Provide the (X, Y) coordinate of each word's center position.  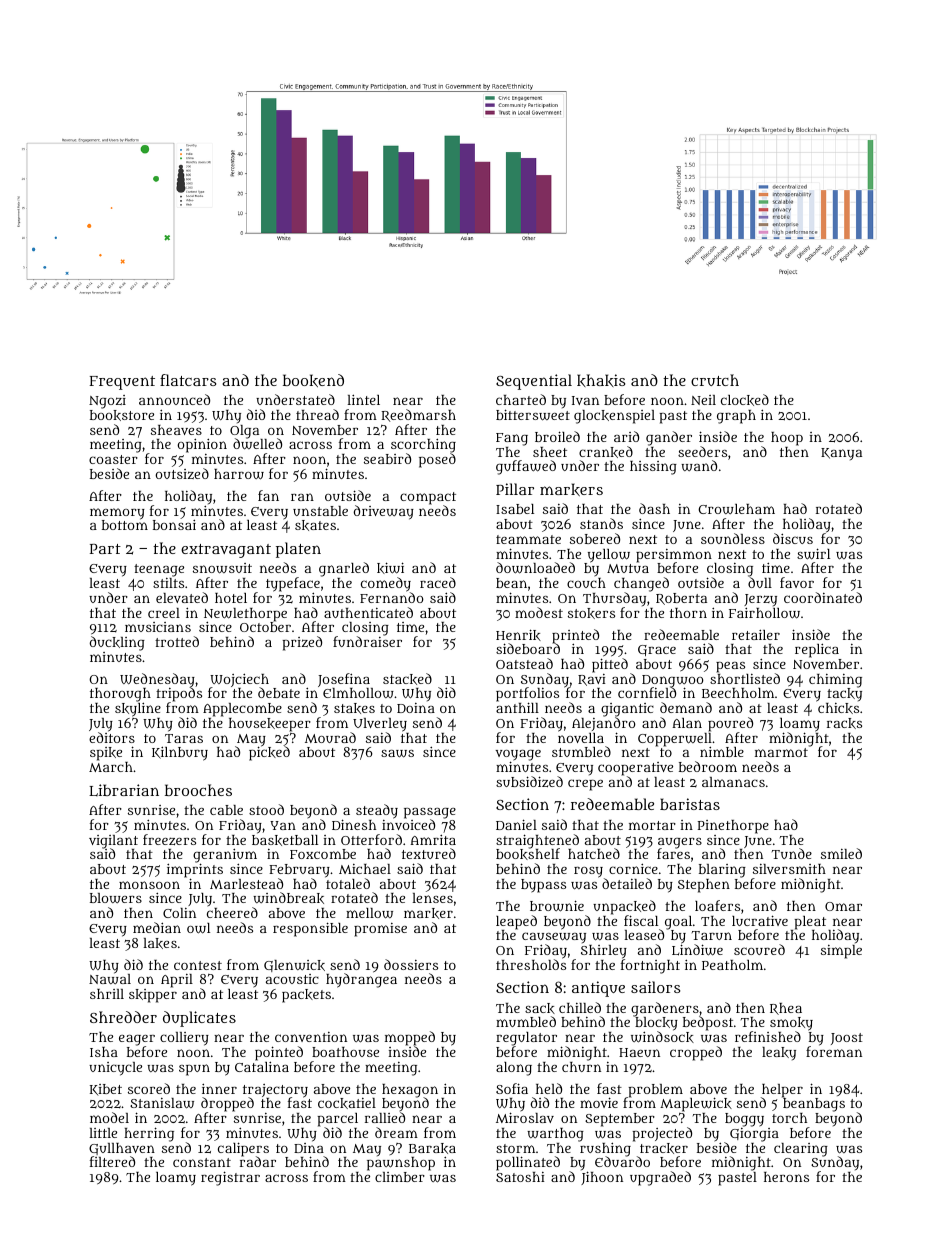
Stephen (704, 886)
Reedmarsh (419, 415)
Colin (179, 913)
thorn (688, 613)
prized (302, 643)
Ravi (591, 680)
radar (258, 1162)
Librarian (124, 790)
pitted (610, 665)
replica (817, 650)
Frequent (122, 383)
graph (736, 417)
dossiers (411, 964)
